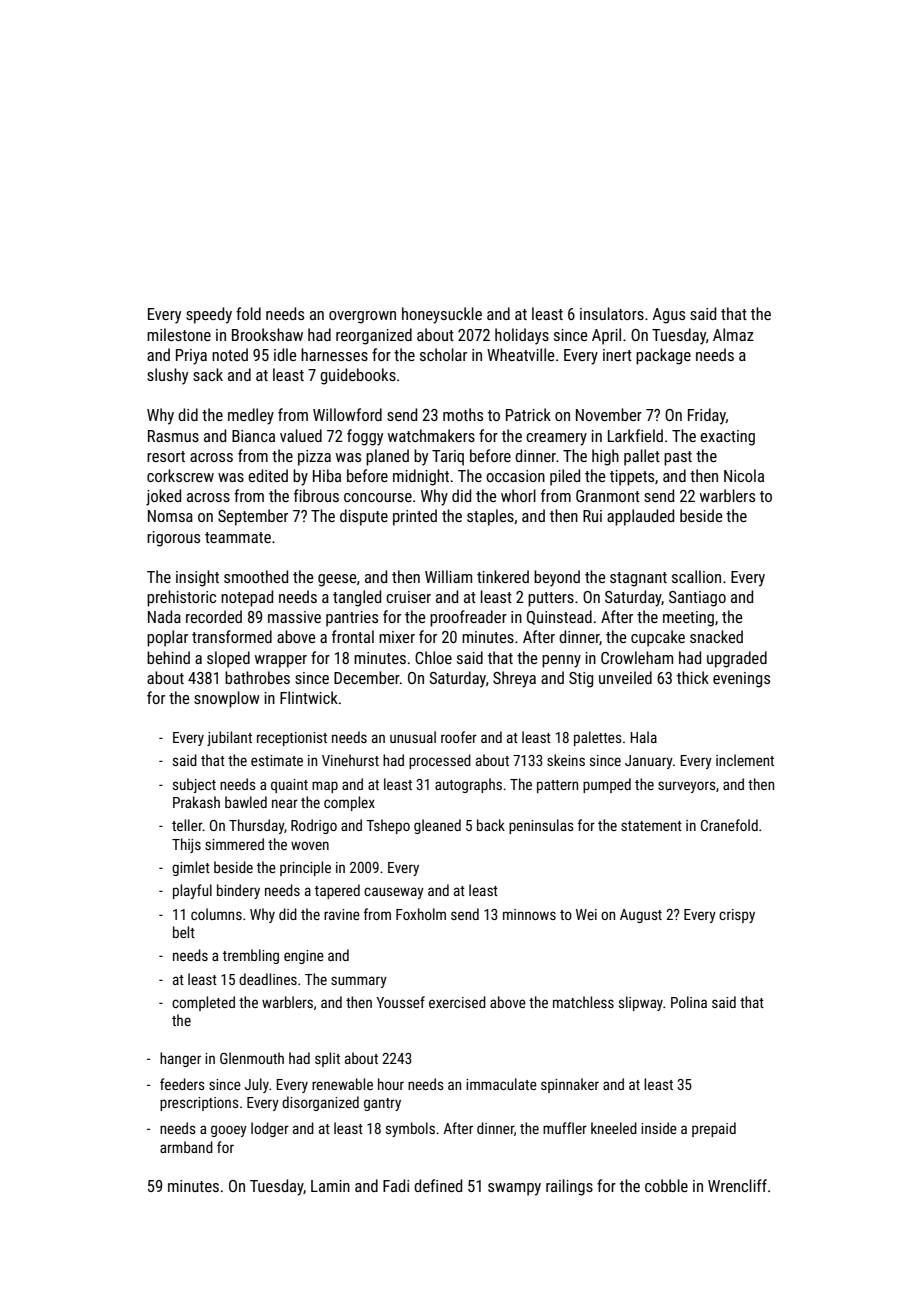  Describe the element at coordinates (514, 679) in the screenshot. I see `Shreya` at that location.
